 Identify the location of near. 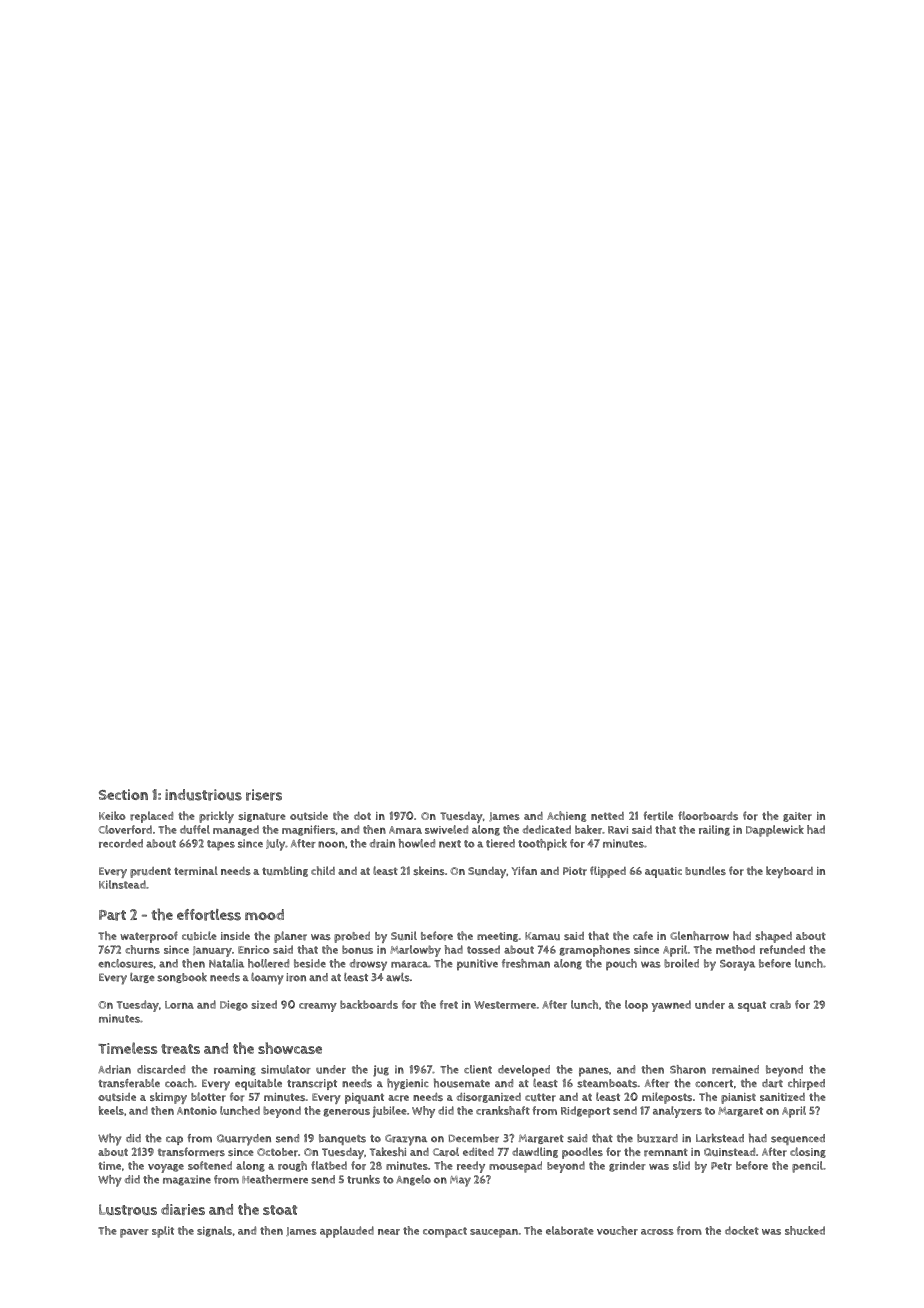
(389, 1232).
